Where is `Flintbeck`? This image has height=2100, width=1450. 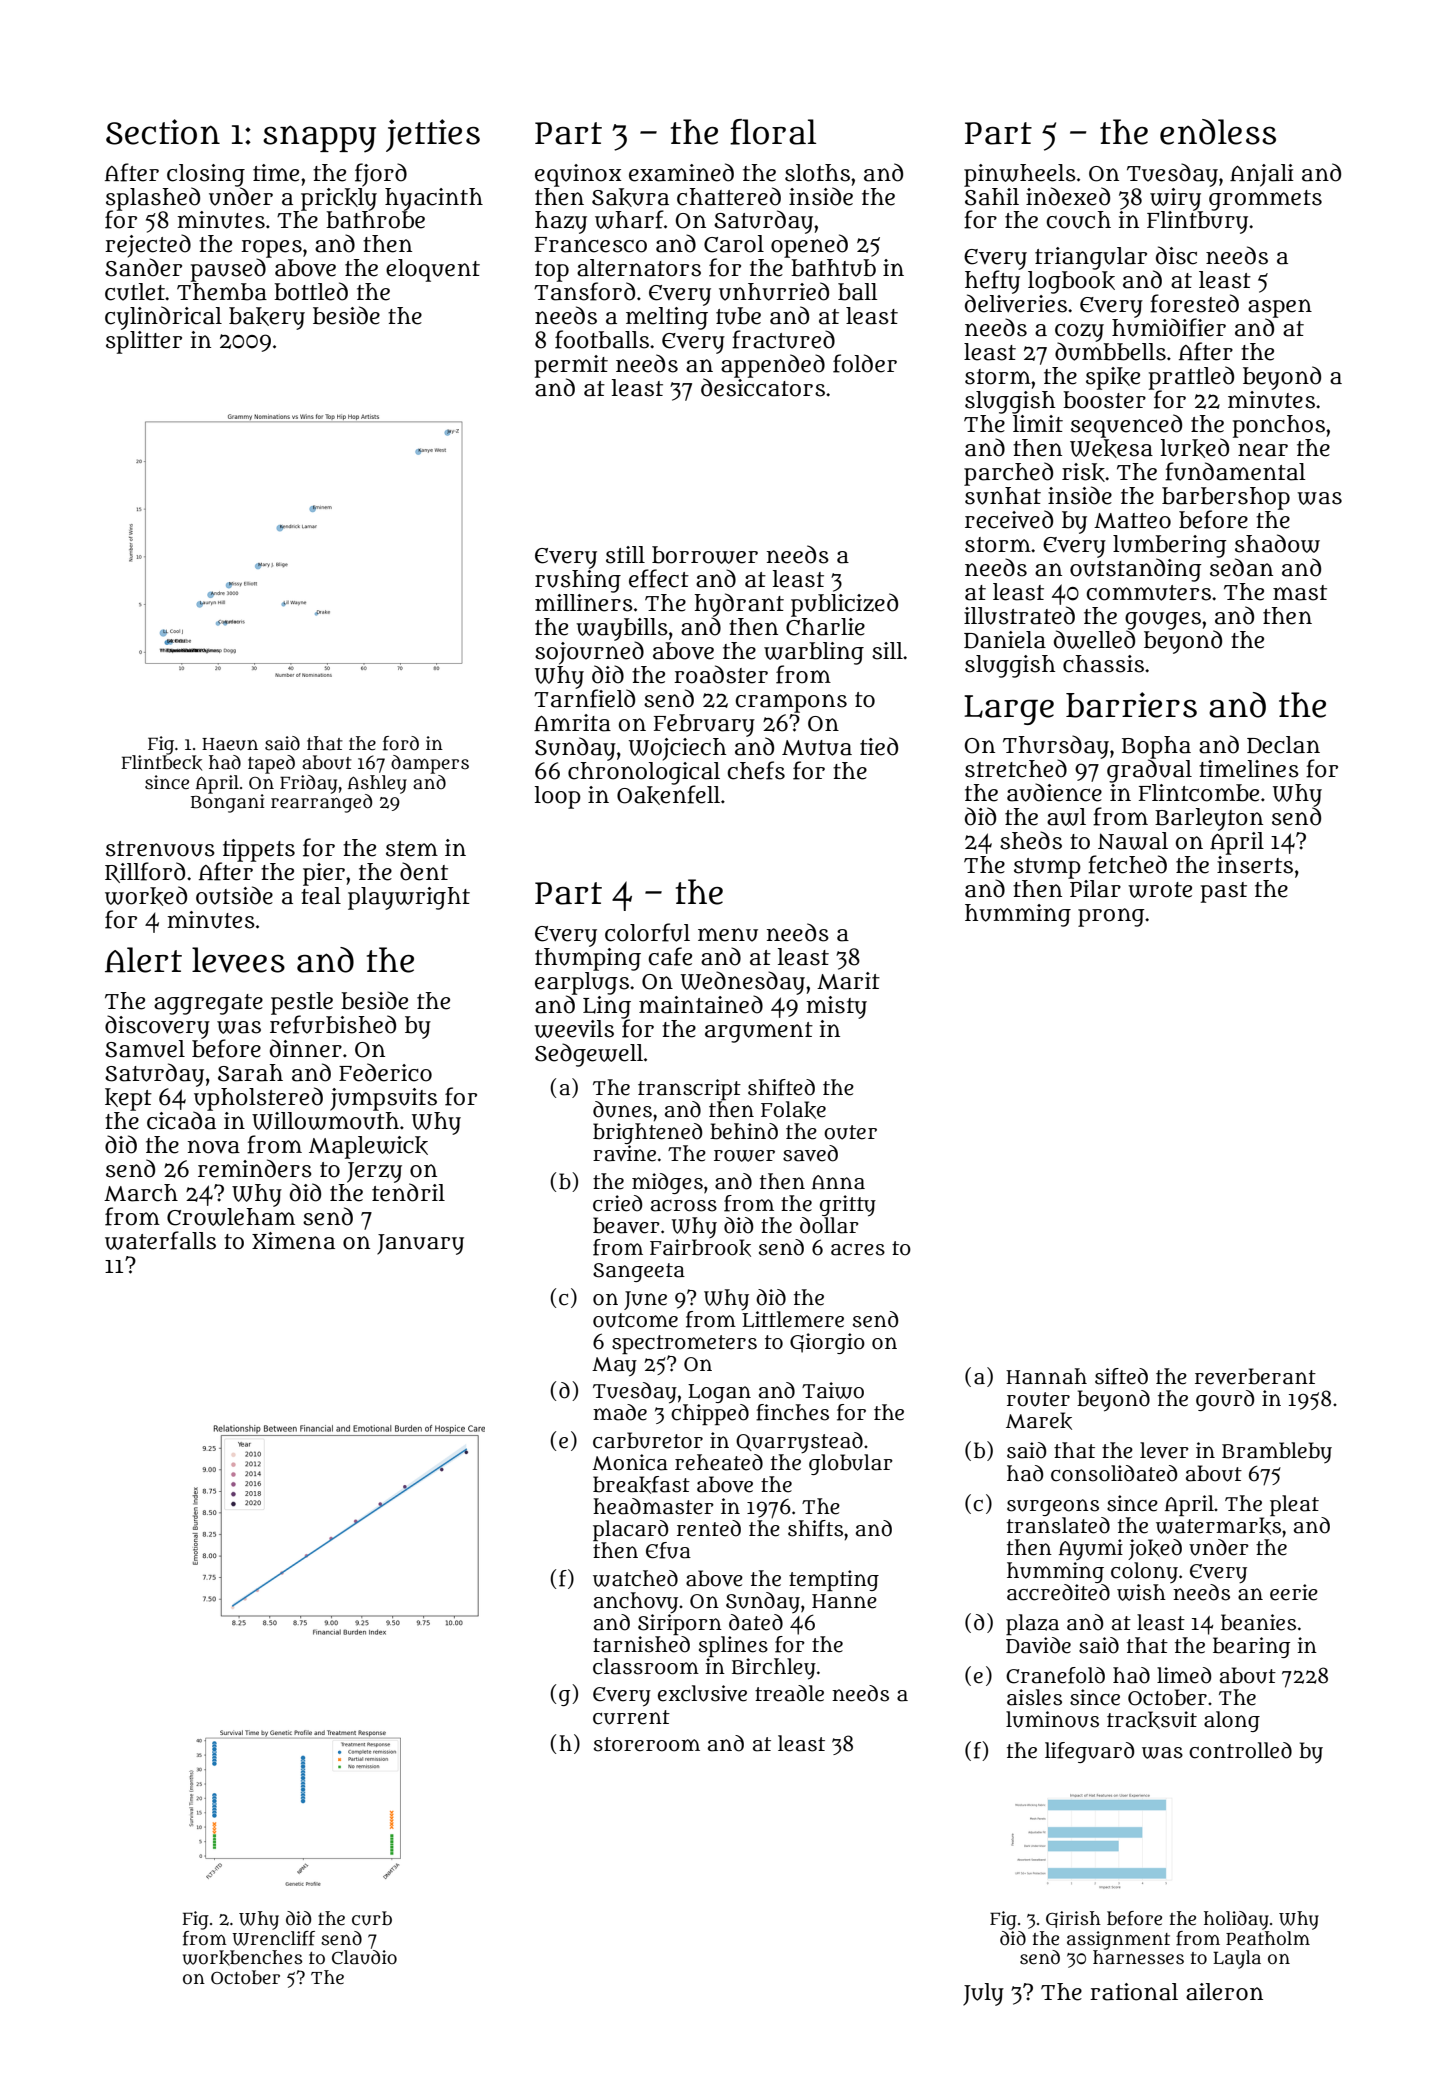
Flintbeck is located at coordinates (161, 763).
